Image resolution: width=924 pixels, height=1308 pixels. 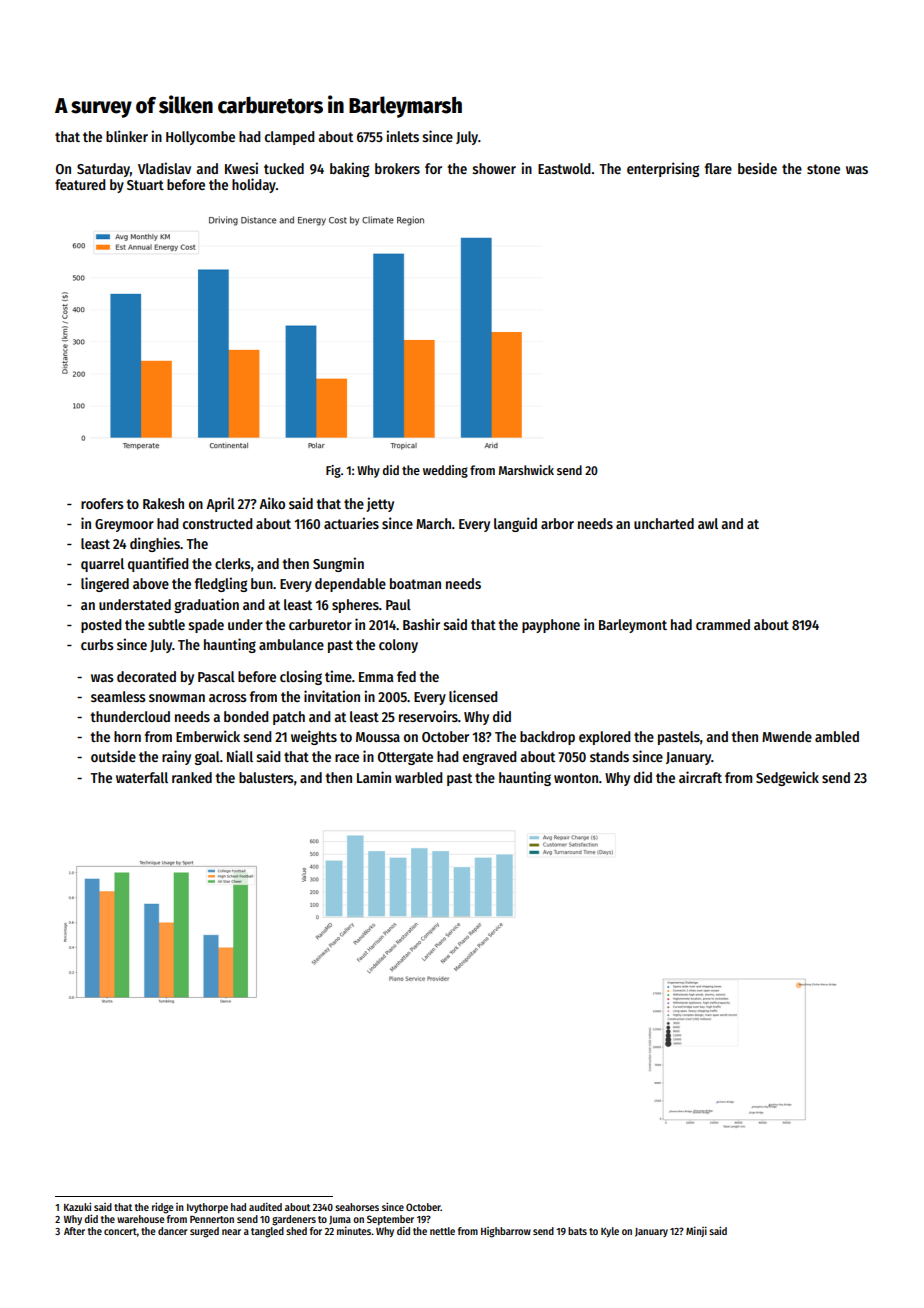 What do you see at coordinates (127, 136) in the screenshot?
I see `blinker` at bounding box center [127, 136].
